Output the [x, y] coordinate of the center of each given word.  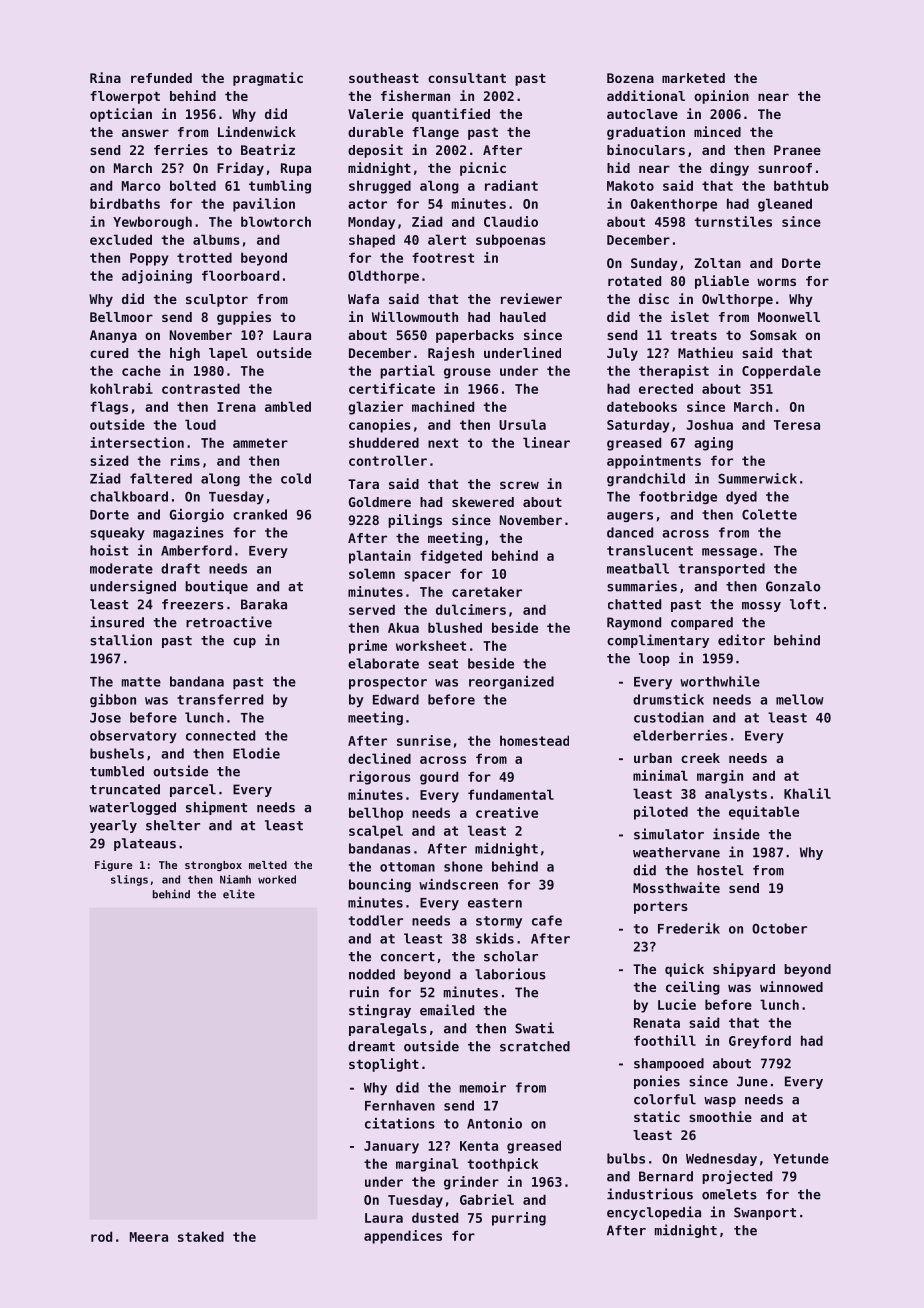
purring [519, 1219]
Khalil [807, 793]
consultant [467, 78]
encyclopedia [654, 1213]
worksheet [431, 645]
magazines [188, 533]
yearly [113, 826]
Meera [149, 1237]
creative [507, 812]
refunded [161, 78]
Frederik [689, 928]
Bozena [630, 78]
